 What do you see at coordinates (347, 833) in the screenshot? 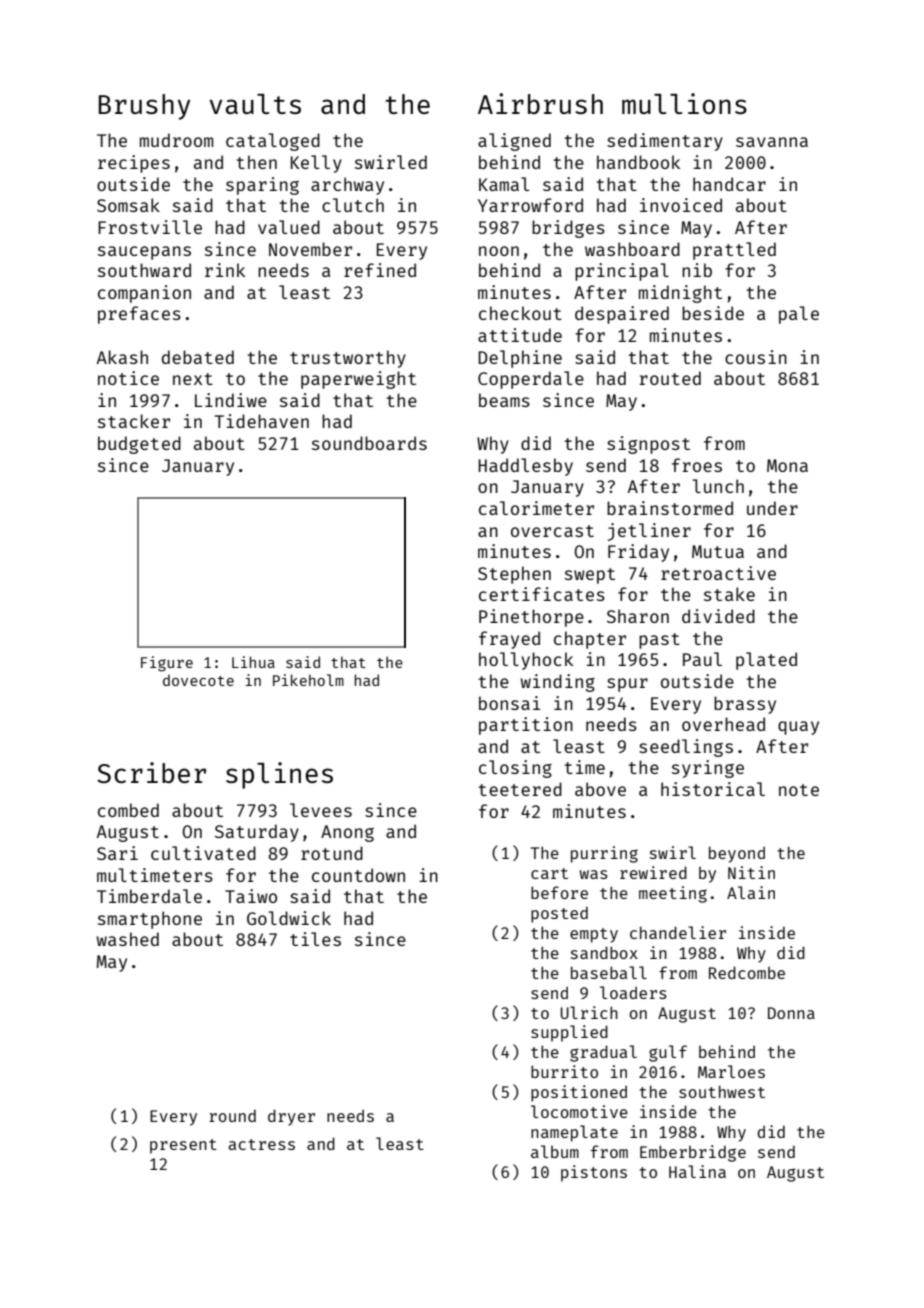
I see `Anong` at bounding box center [347, 833].
